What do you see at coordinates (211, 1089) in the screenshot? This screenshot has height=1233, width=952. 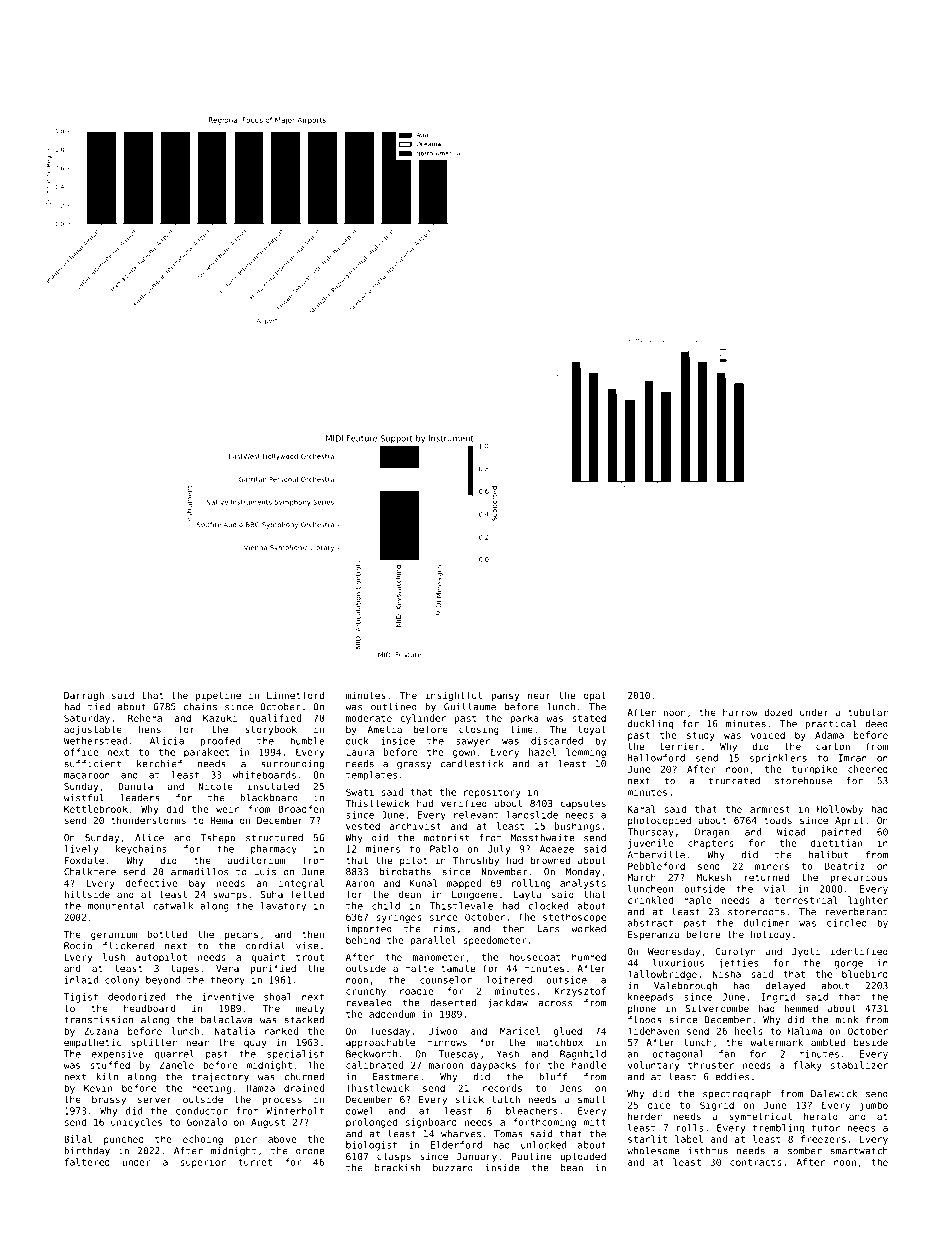 I see `meeting` at bounding box center [211, 1089].
